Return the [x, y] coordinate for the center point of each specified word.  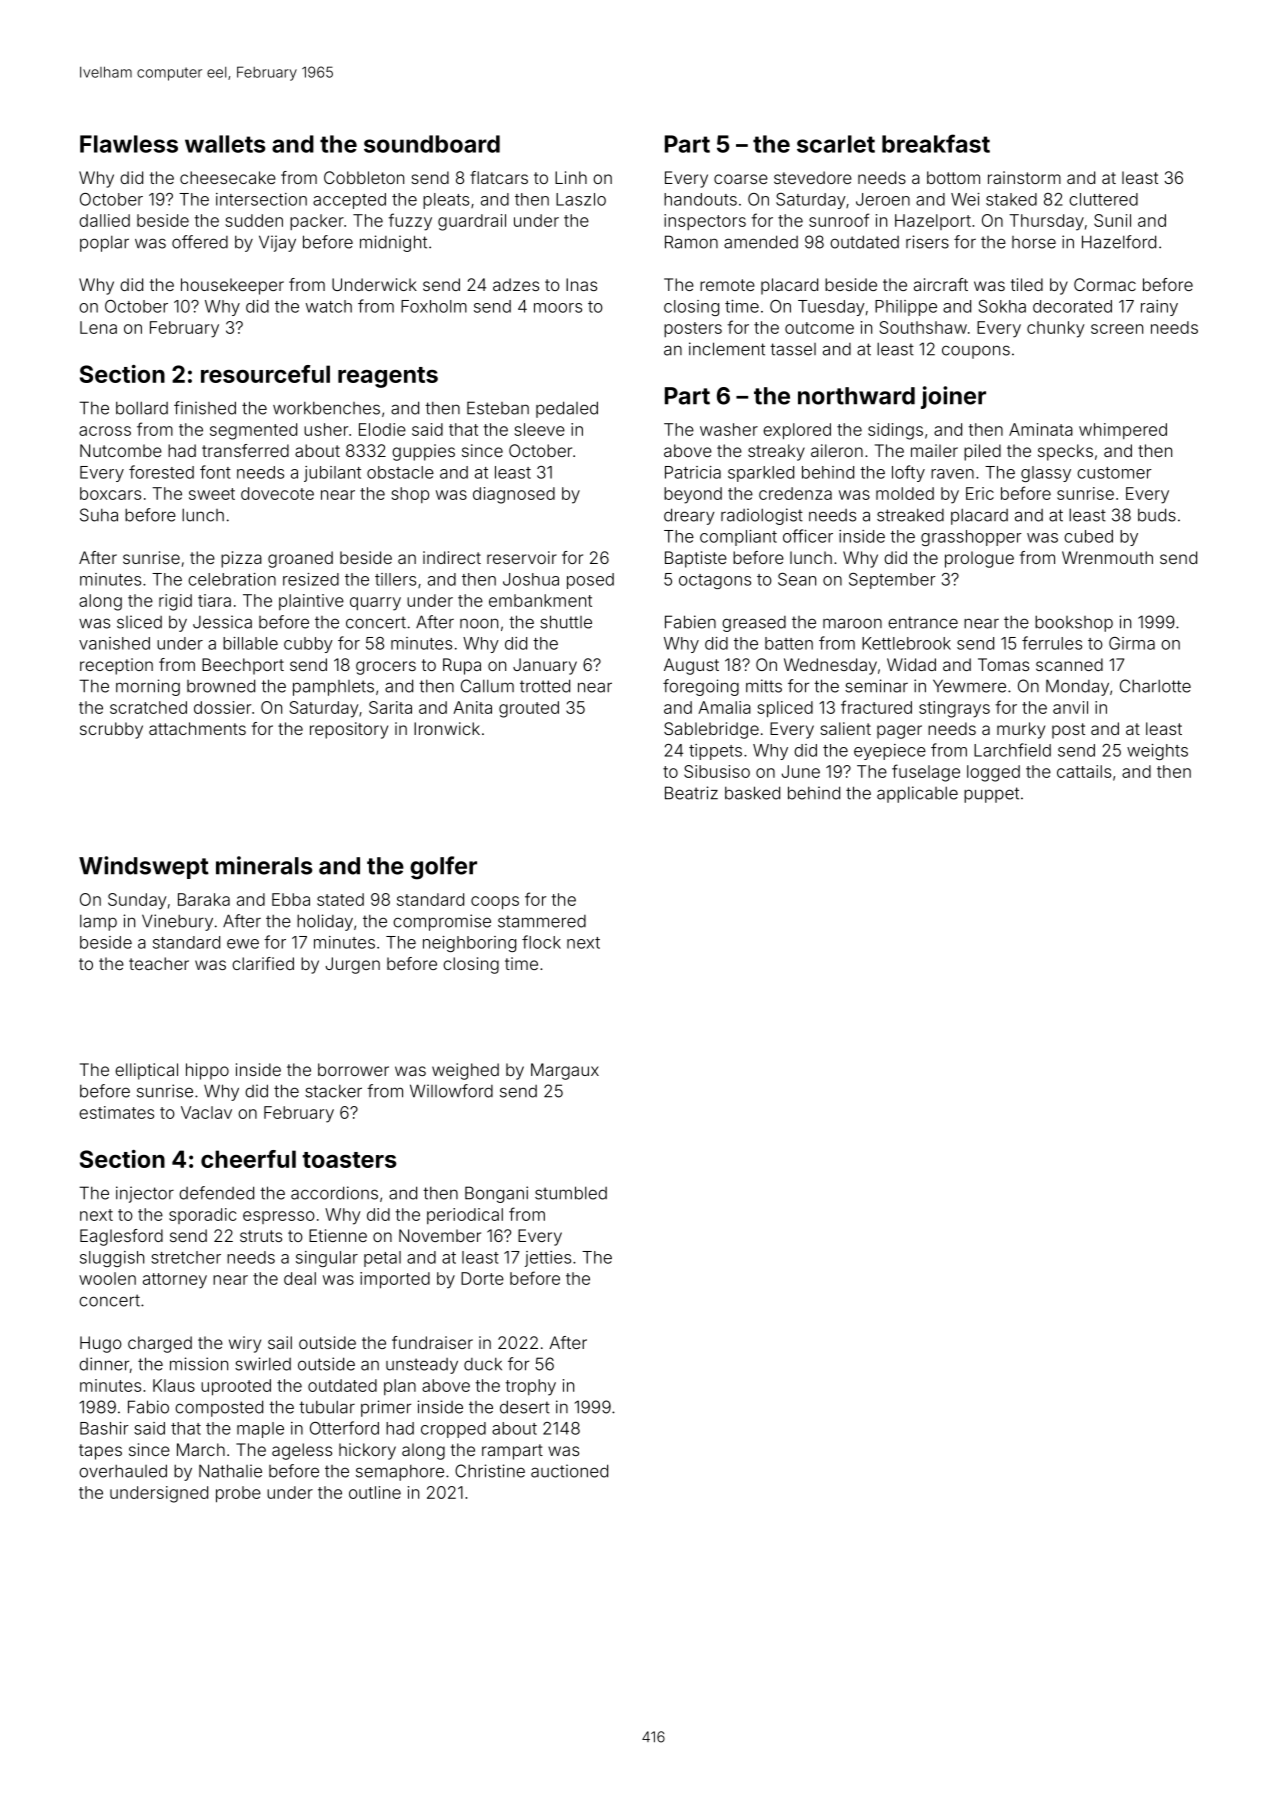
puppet [991, 795]
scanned [1069, 664]
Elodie [382, 429]
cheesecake [228, 177]
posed [590, 581]
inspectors [705, 222]
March [201, 1449]
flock [541, 942]
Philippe [906, 308]
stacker [333, 1091]
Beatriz [691, 793]
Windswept [144, 867]
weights [1157, 752]
